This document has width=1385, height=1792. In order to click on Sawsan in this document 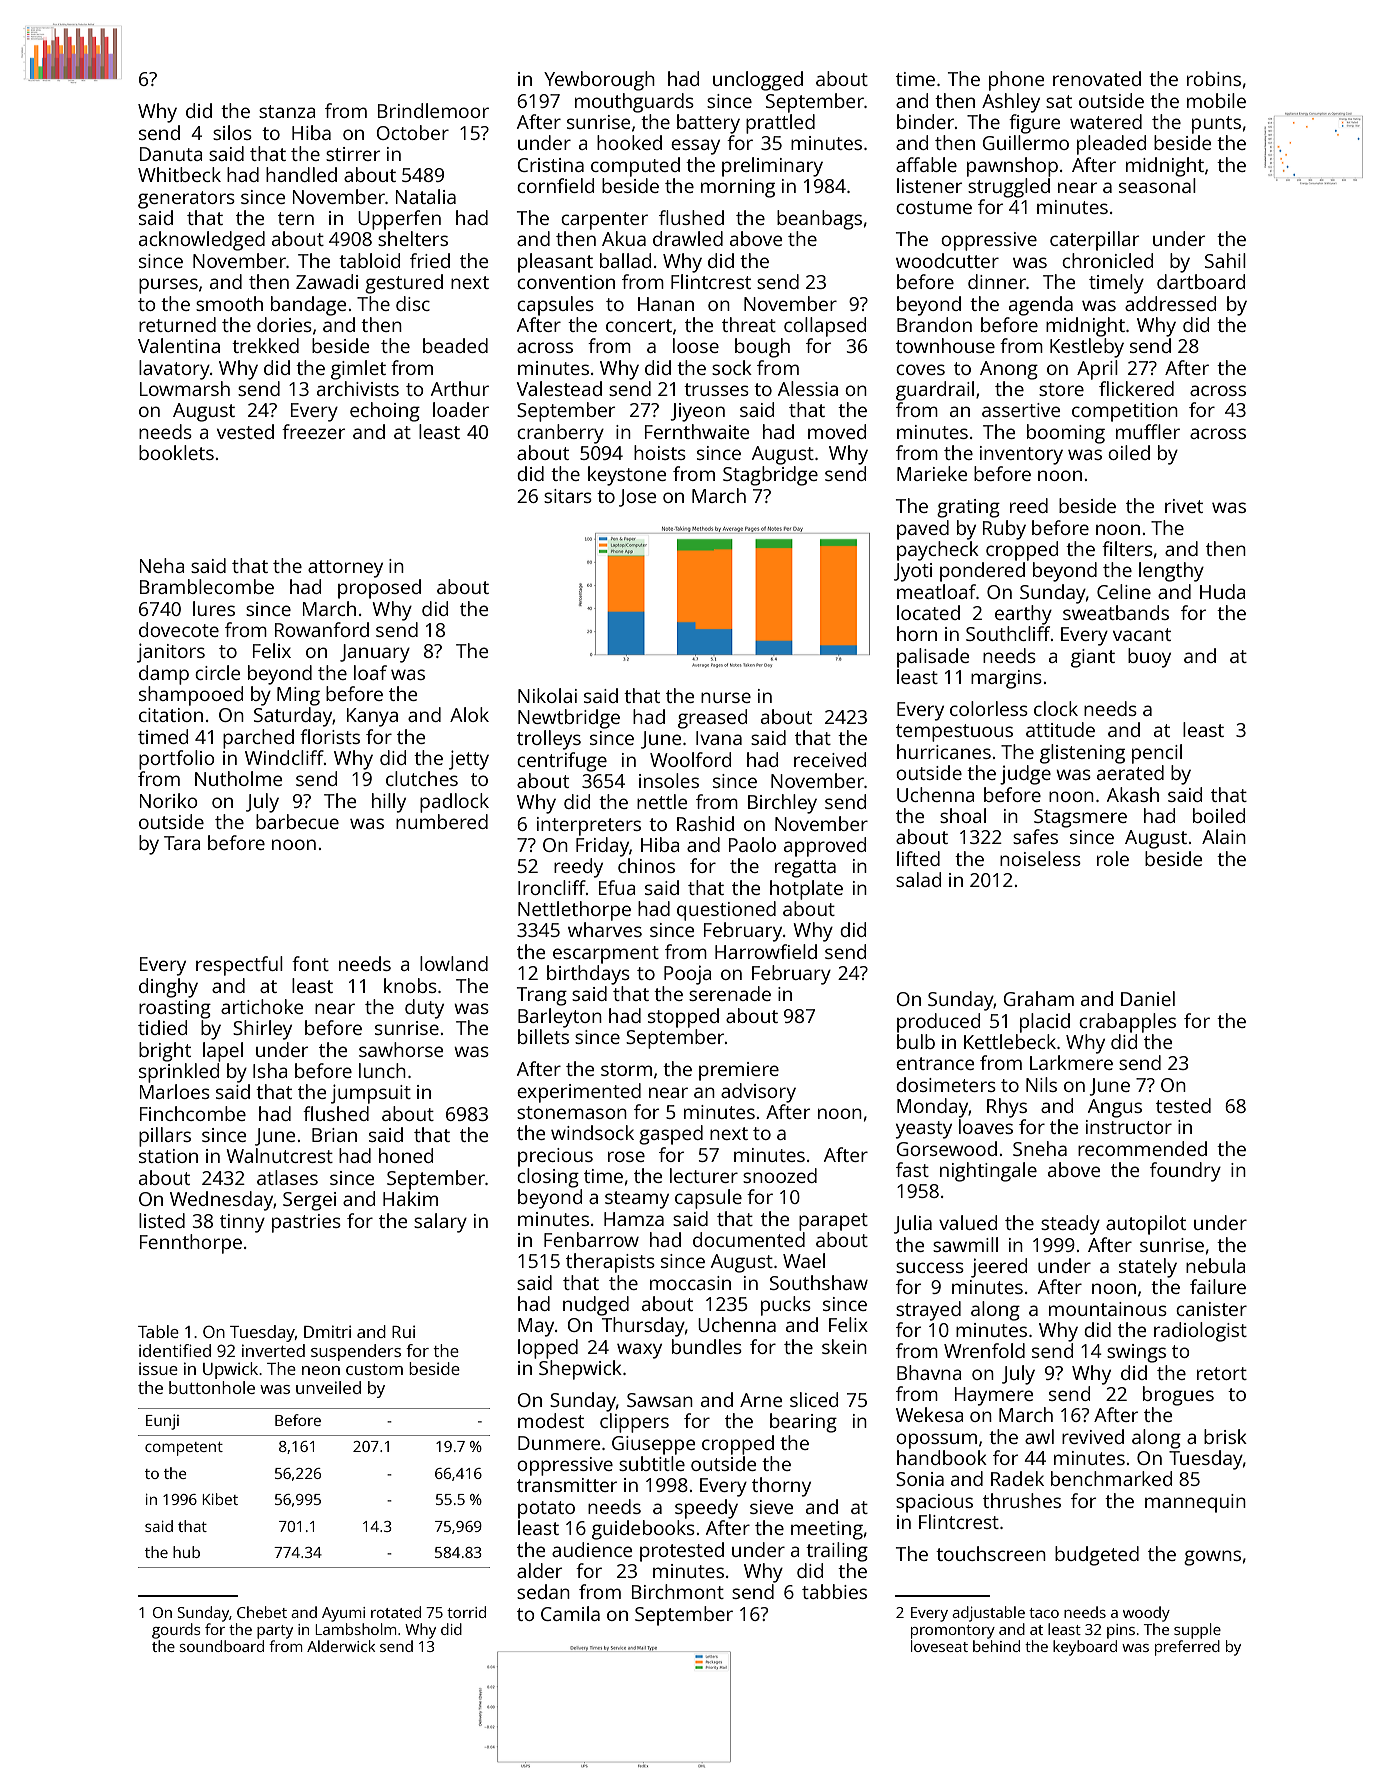, I will do `click(660, 1400)`.
